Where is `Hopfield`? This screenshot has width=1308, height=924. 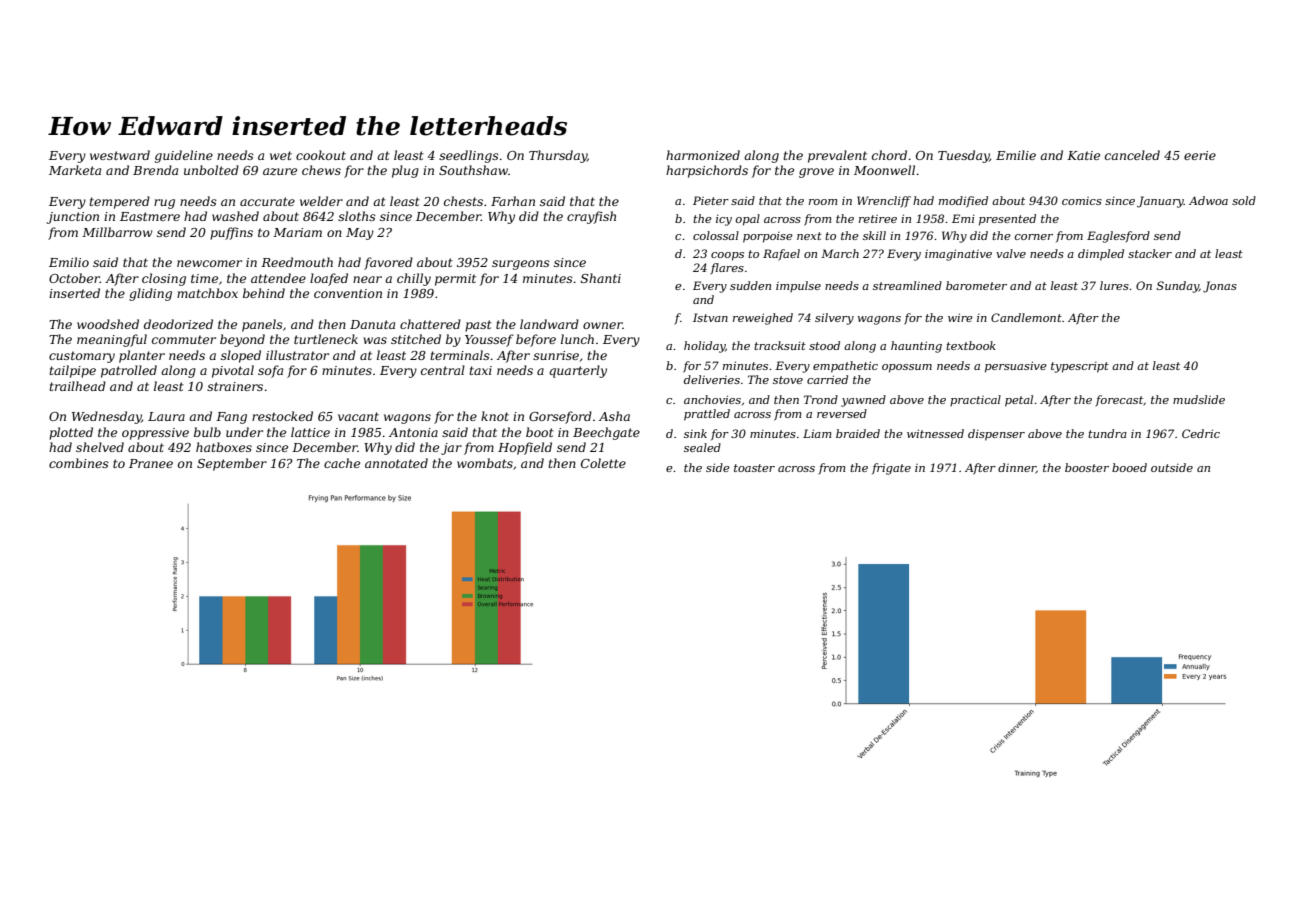
Hopfield is located at coordinates (525, 448).
